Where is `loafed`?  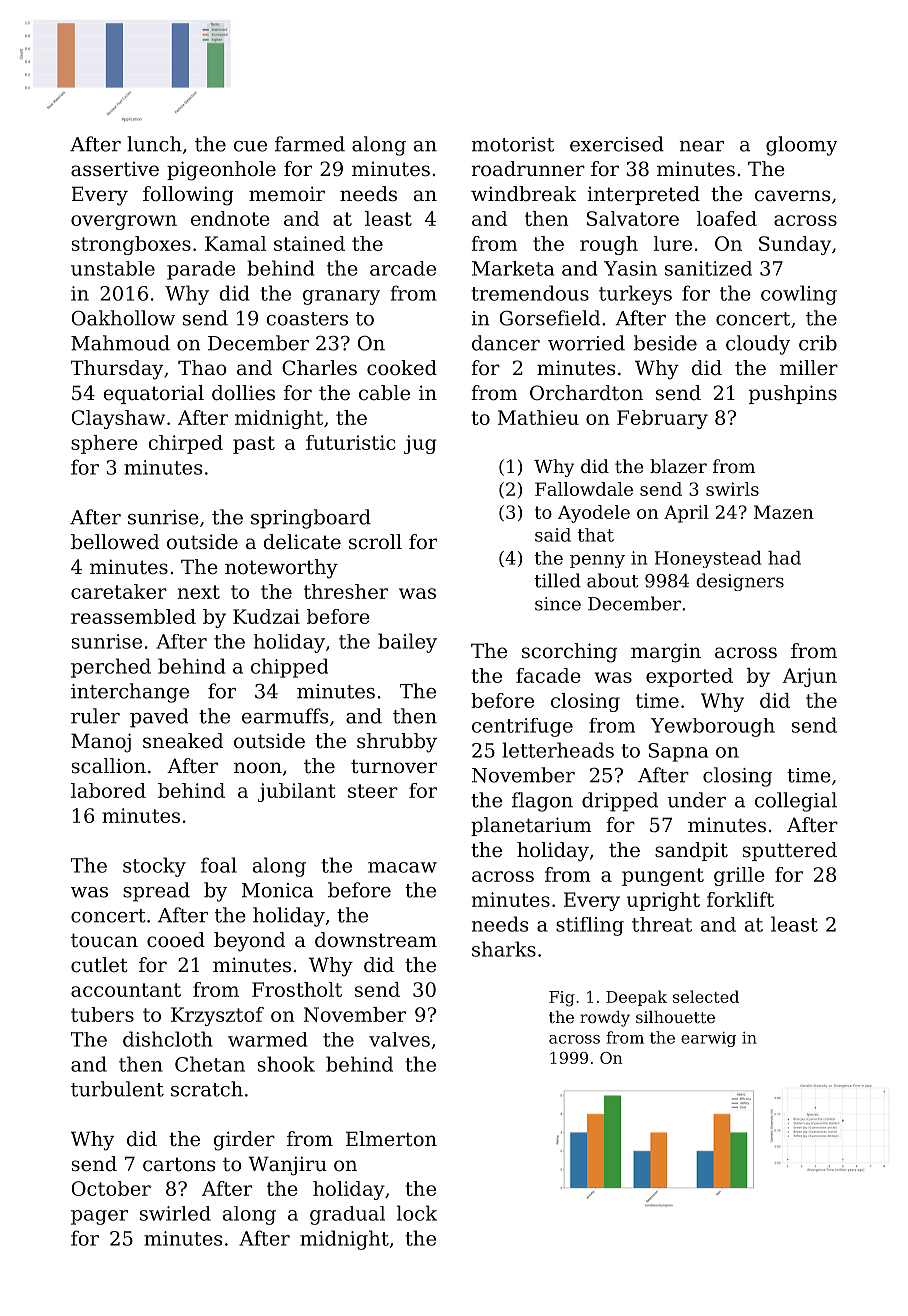 loafed is located at coordinates (727, 218).
